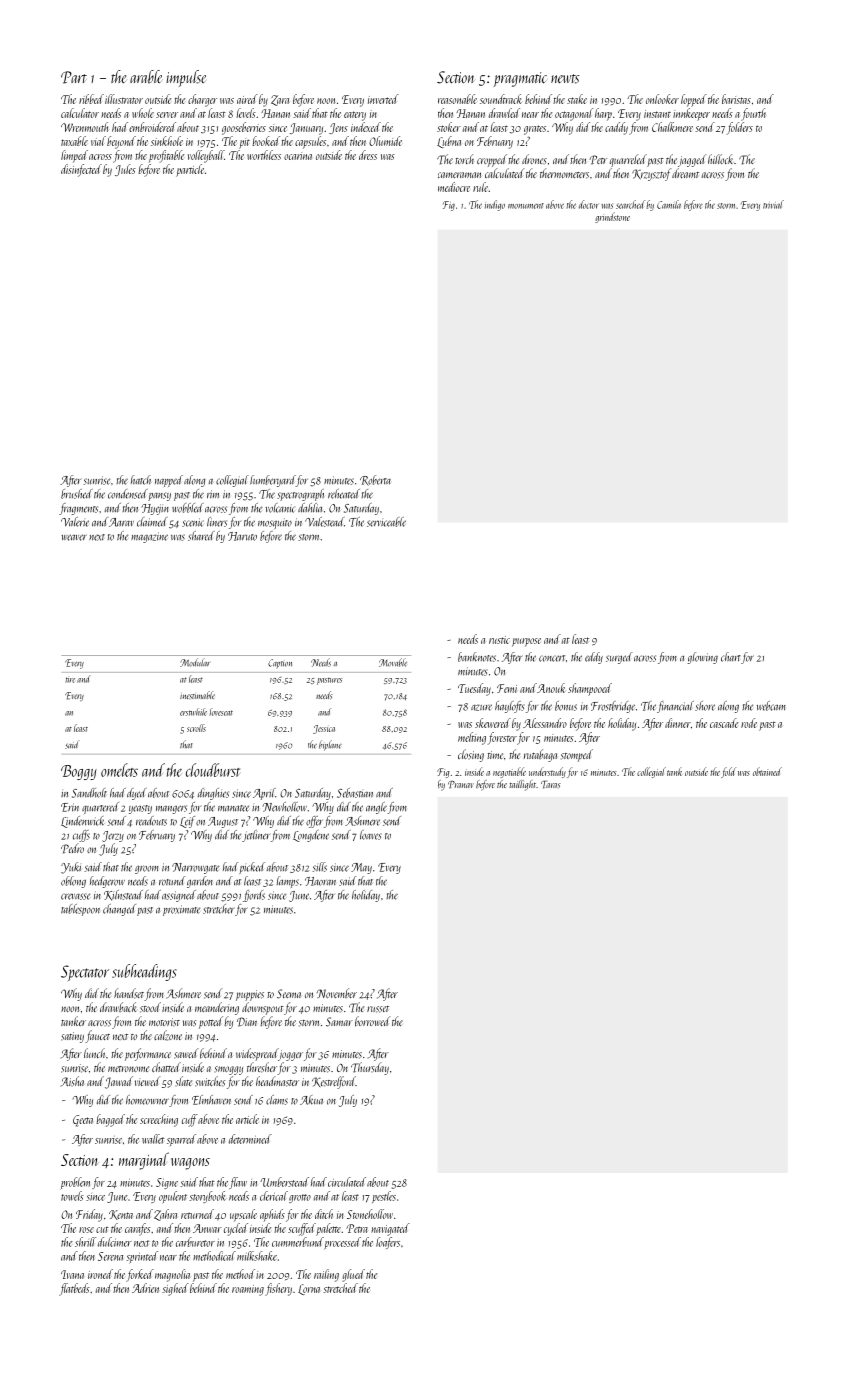 The width and height of the image is (849, 1400). What do you see at coordinates (169, 481) in the image?
I see `napped` at bounding box center [169, 481].
